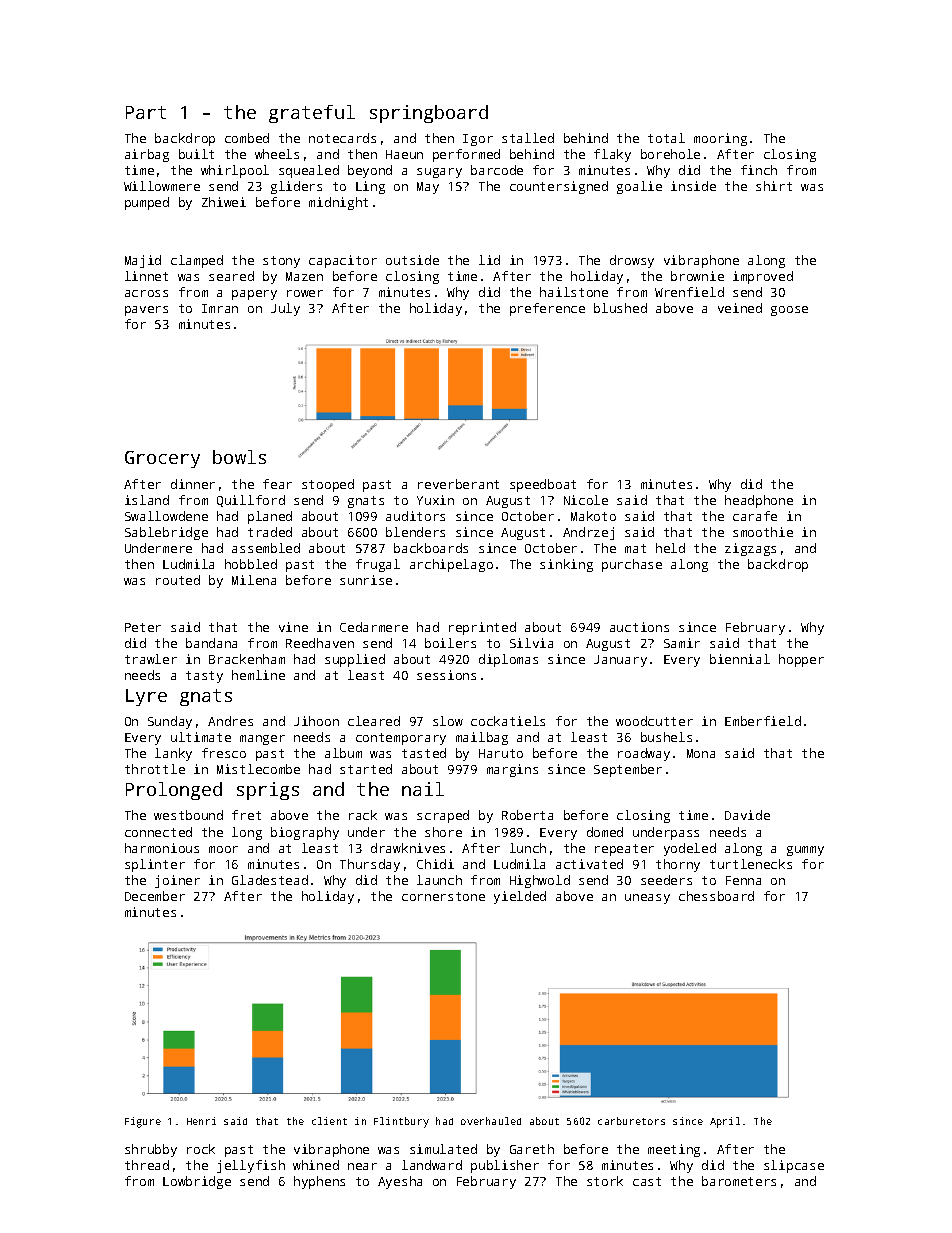 The width and height of the image is (952, 1233). Describe the element at coordinates (147, 203) in the image. I see `pumped` at that location.
